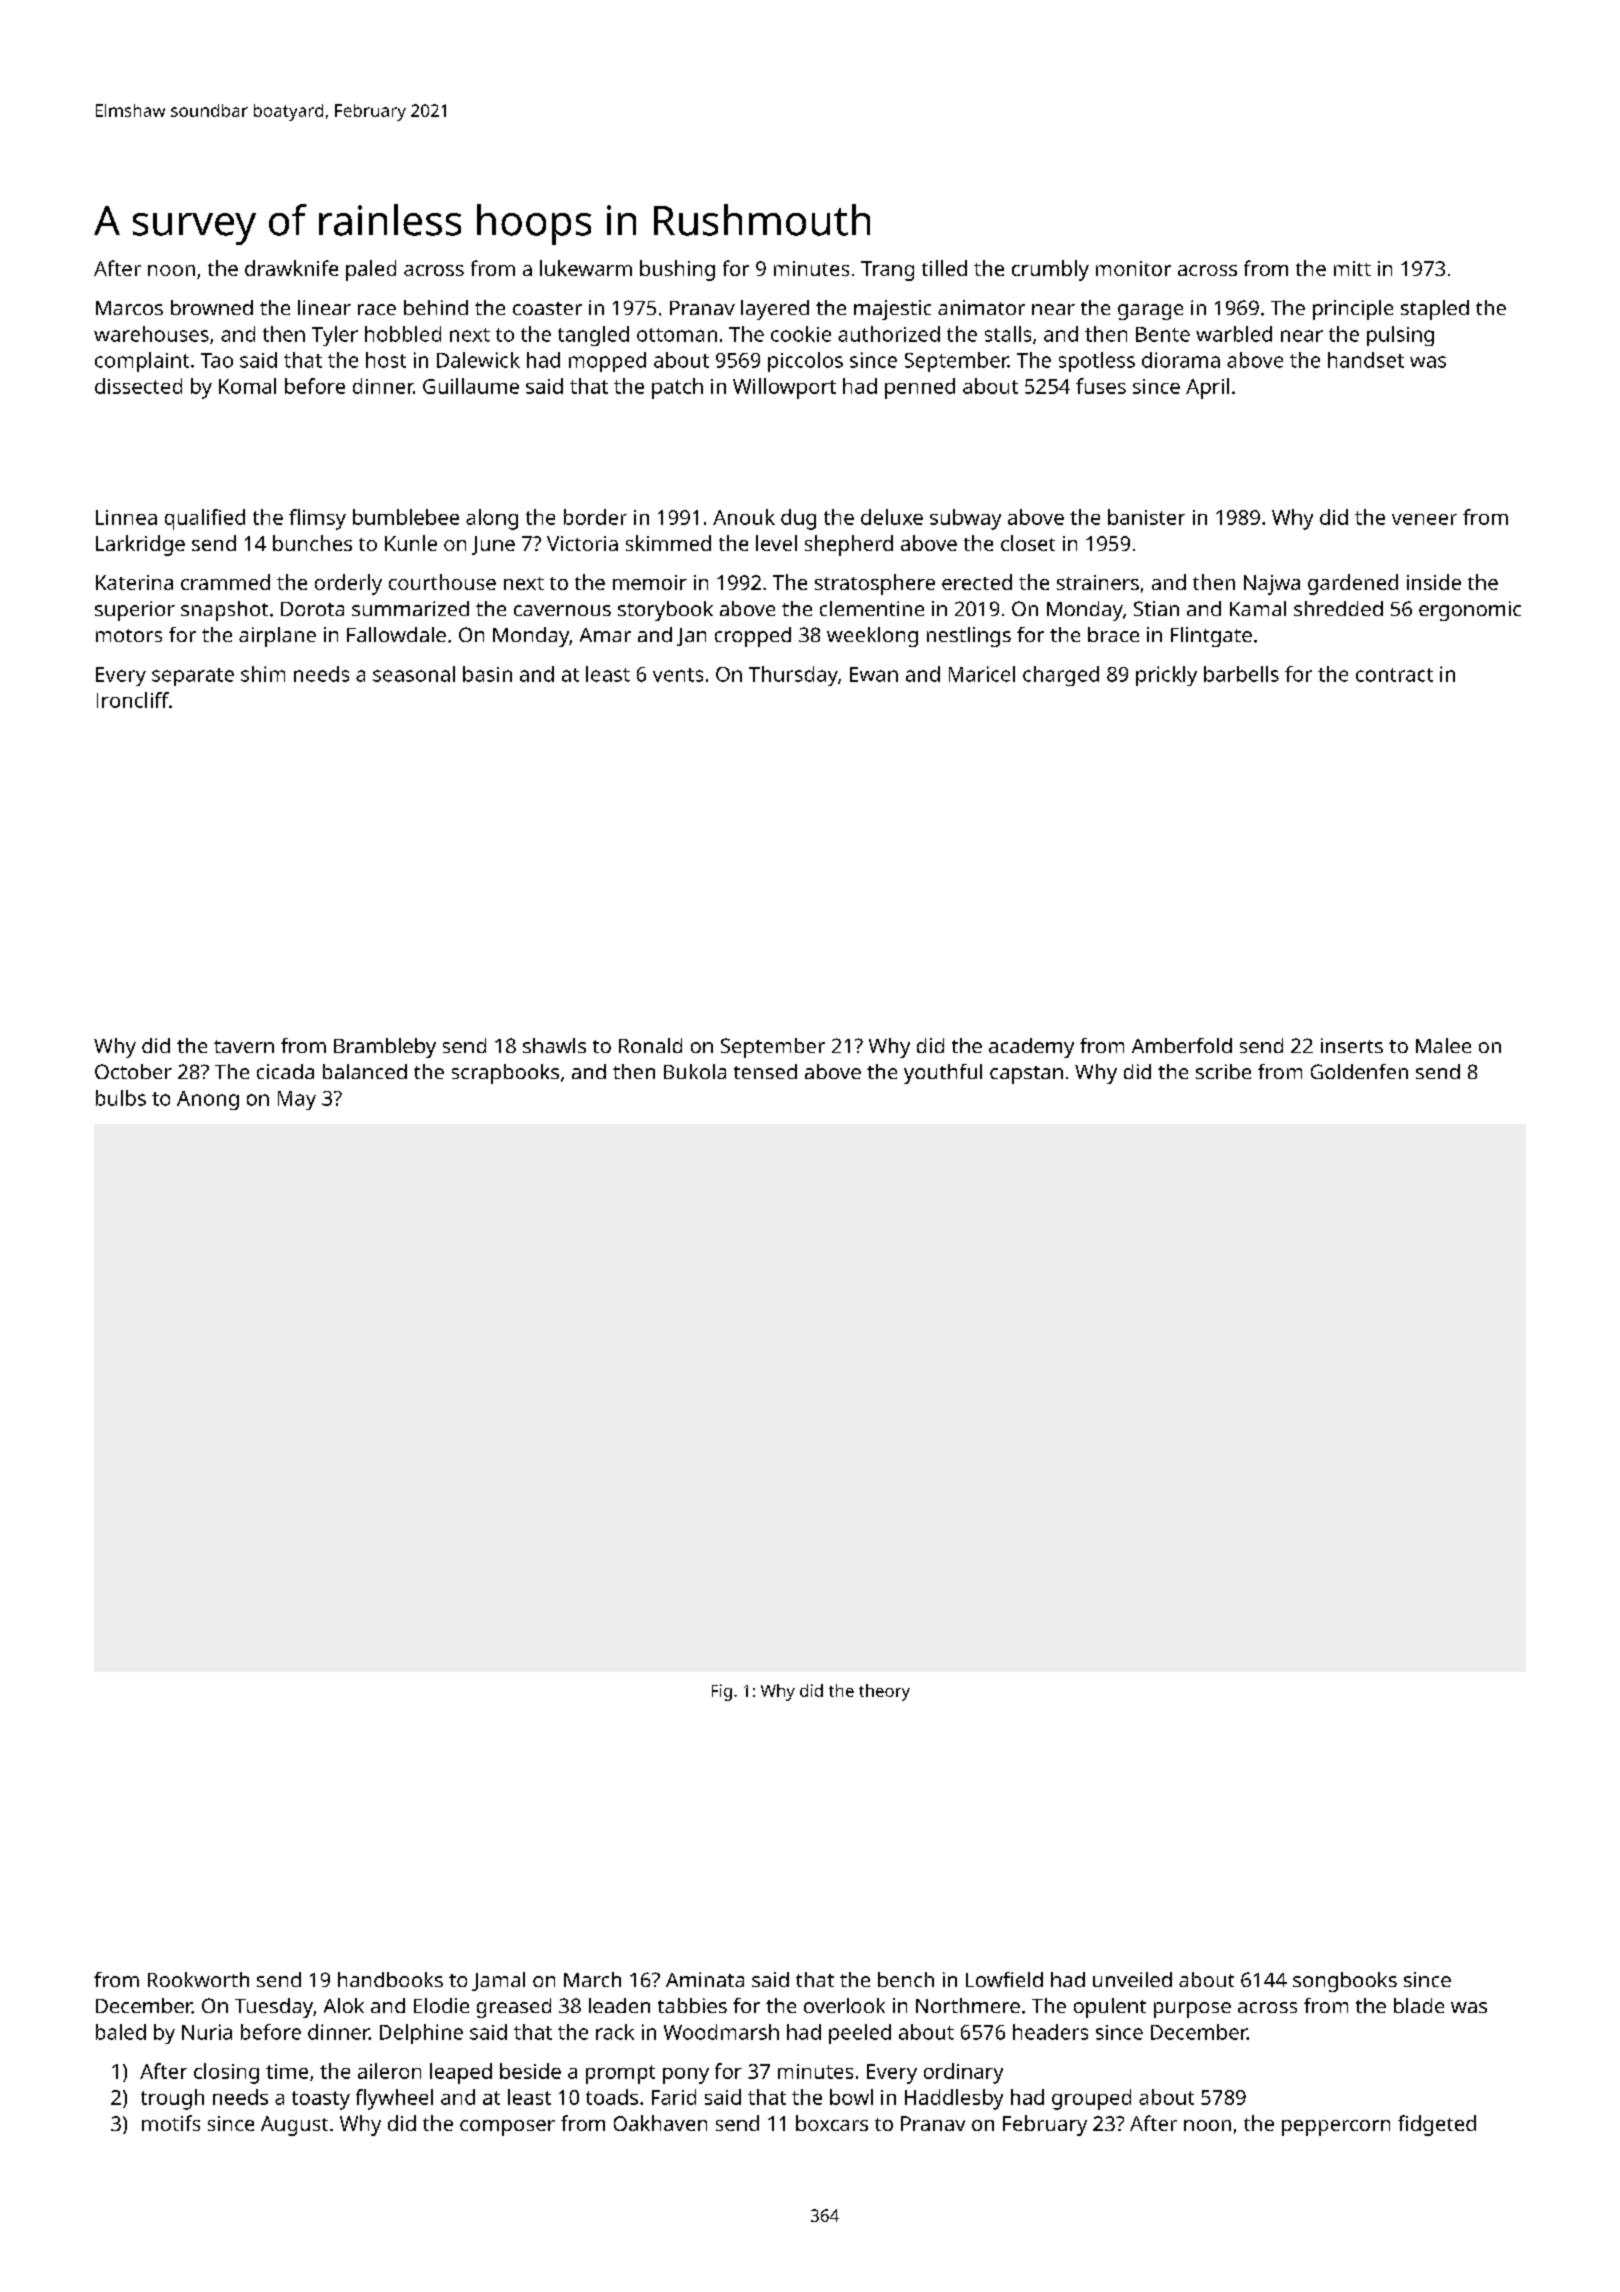  I want to click on scrapbooks, so click(505, 1074).
